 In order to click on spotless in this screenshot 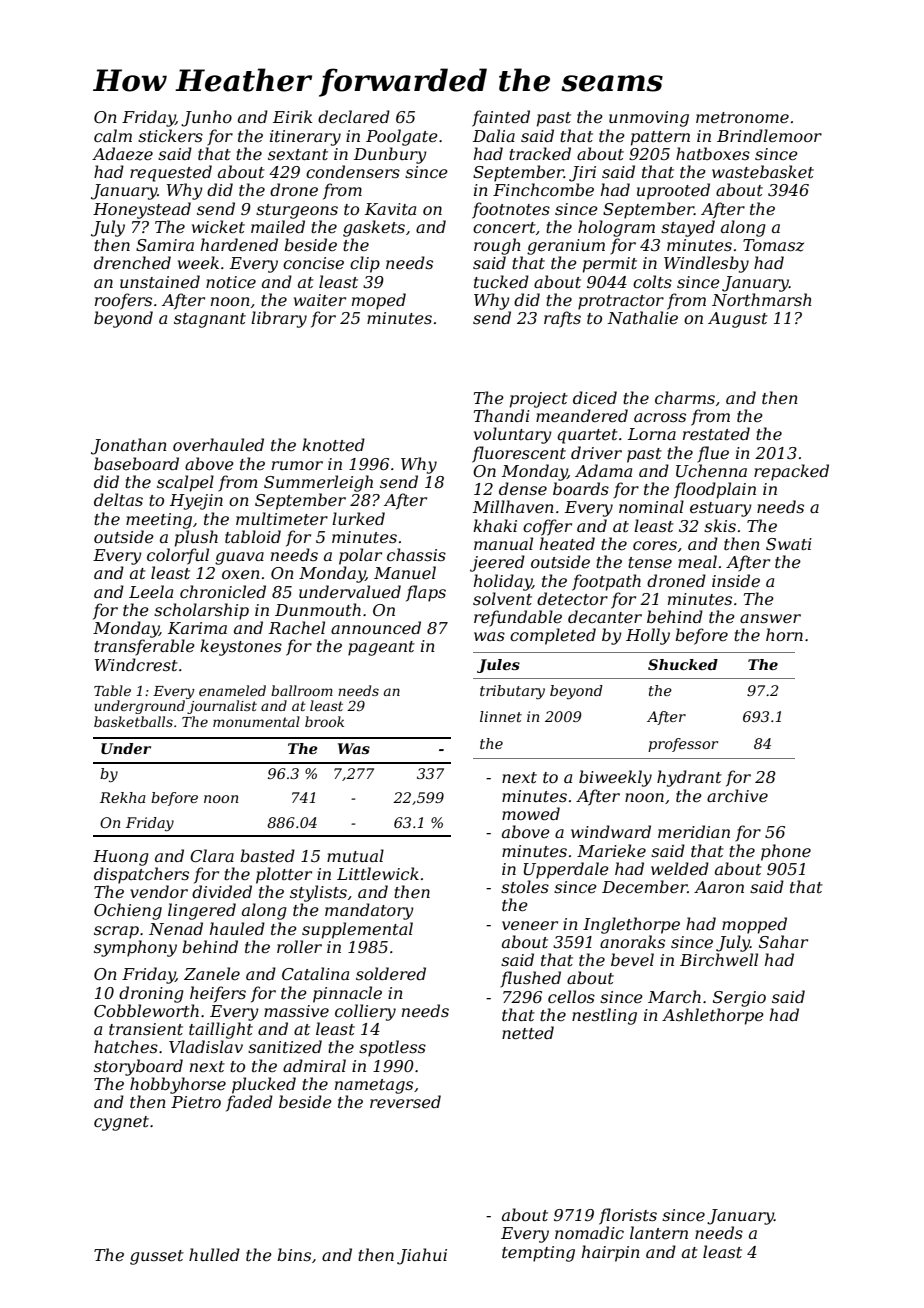, I will do `click(392, 1048)`.
